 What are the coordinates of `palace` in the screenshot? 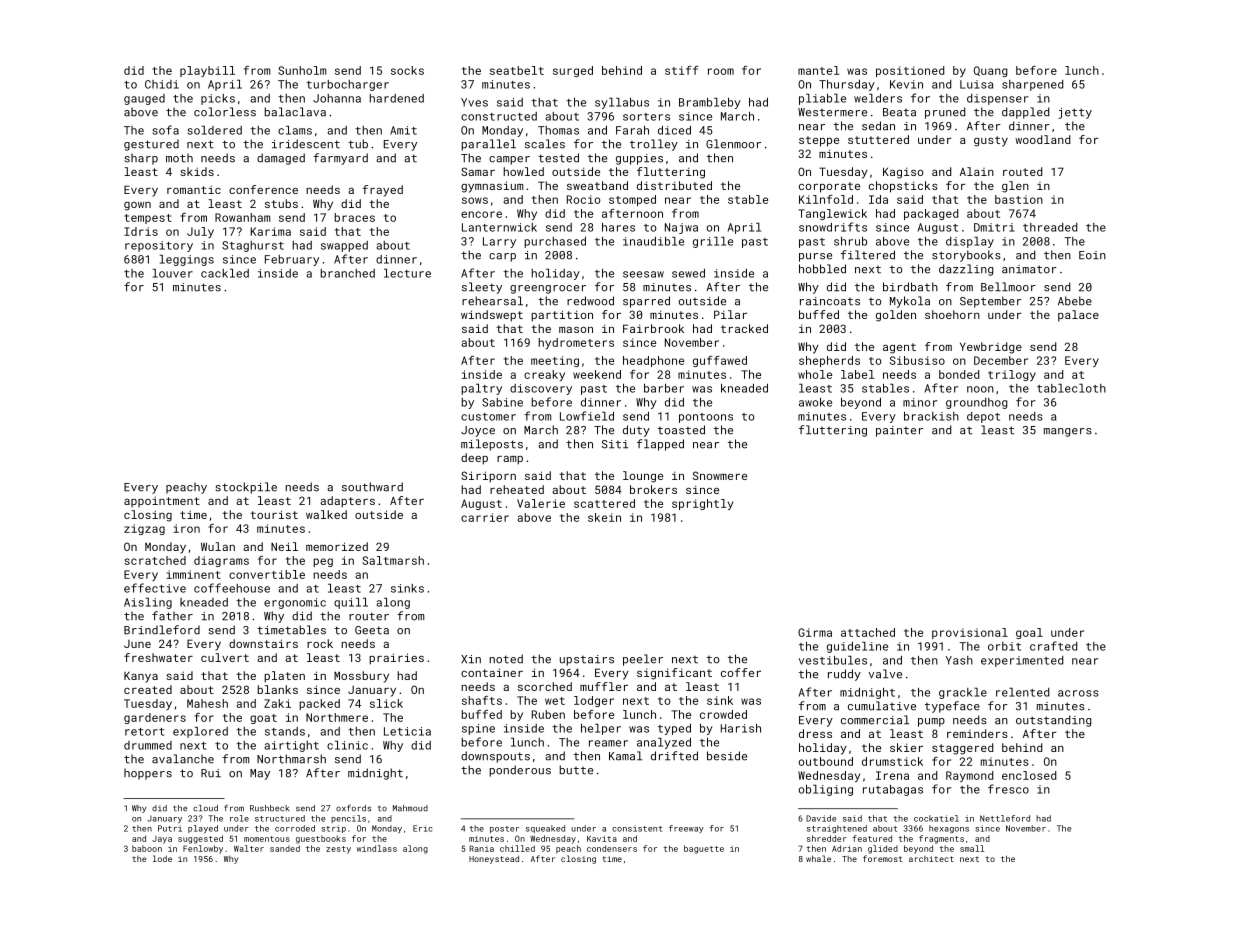 It's located at (1078, 316).
